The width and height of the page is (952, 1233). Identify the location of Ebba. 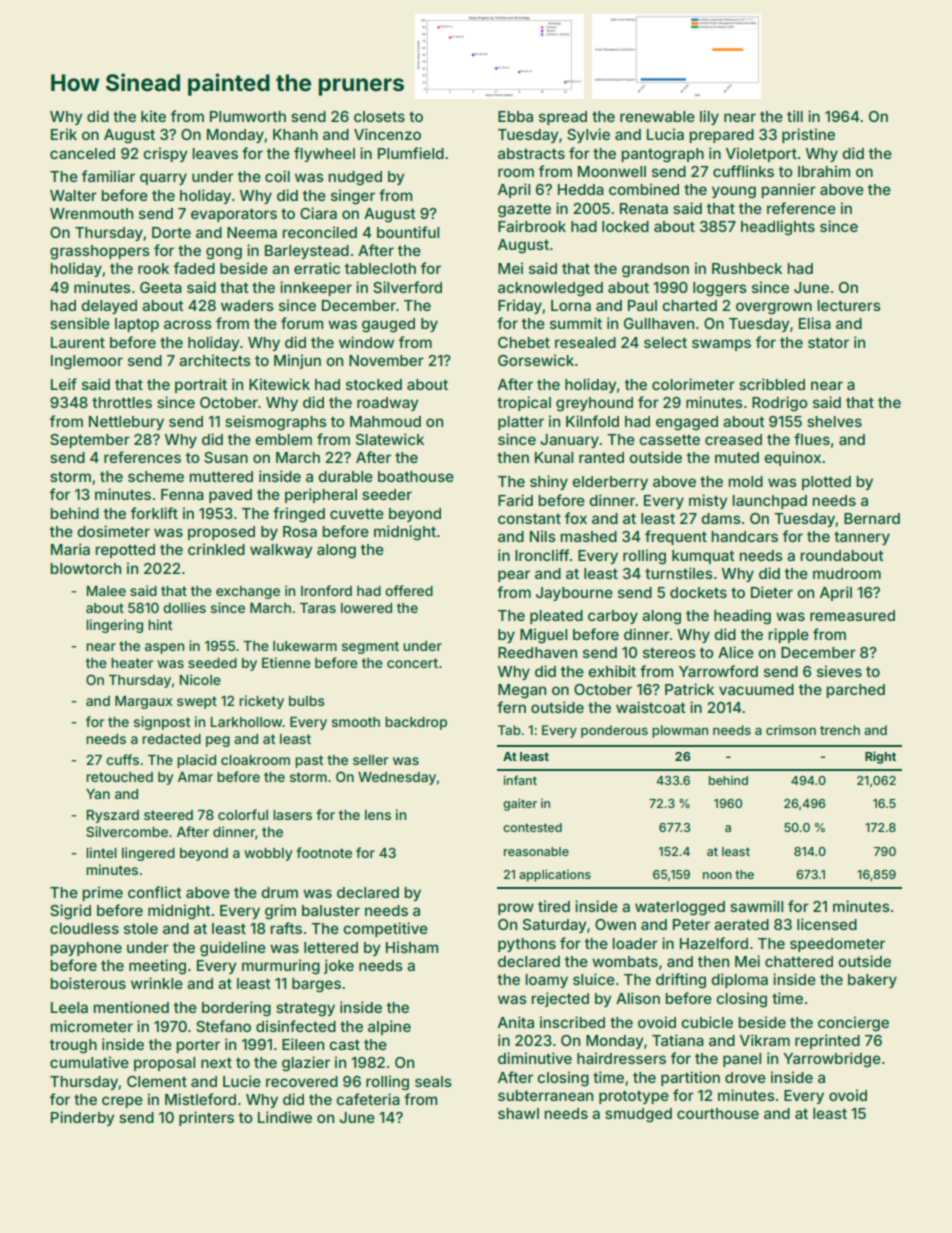
(515, 116).
